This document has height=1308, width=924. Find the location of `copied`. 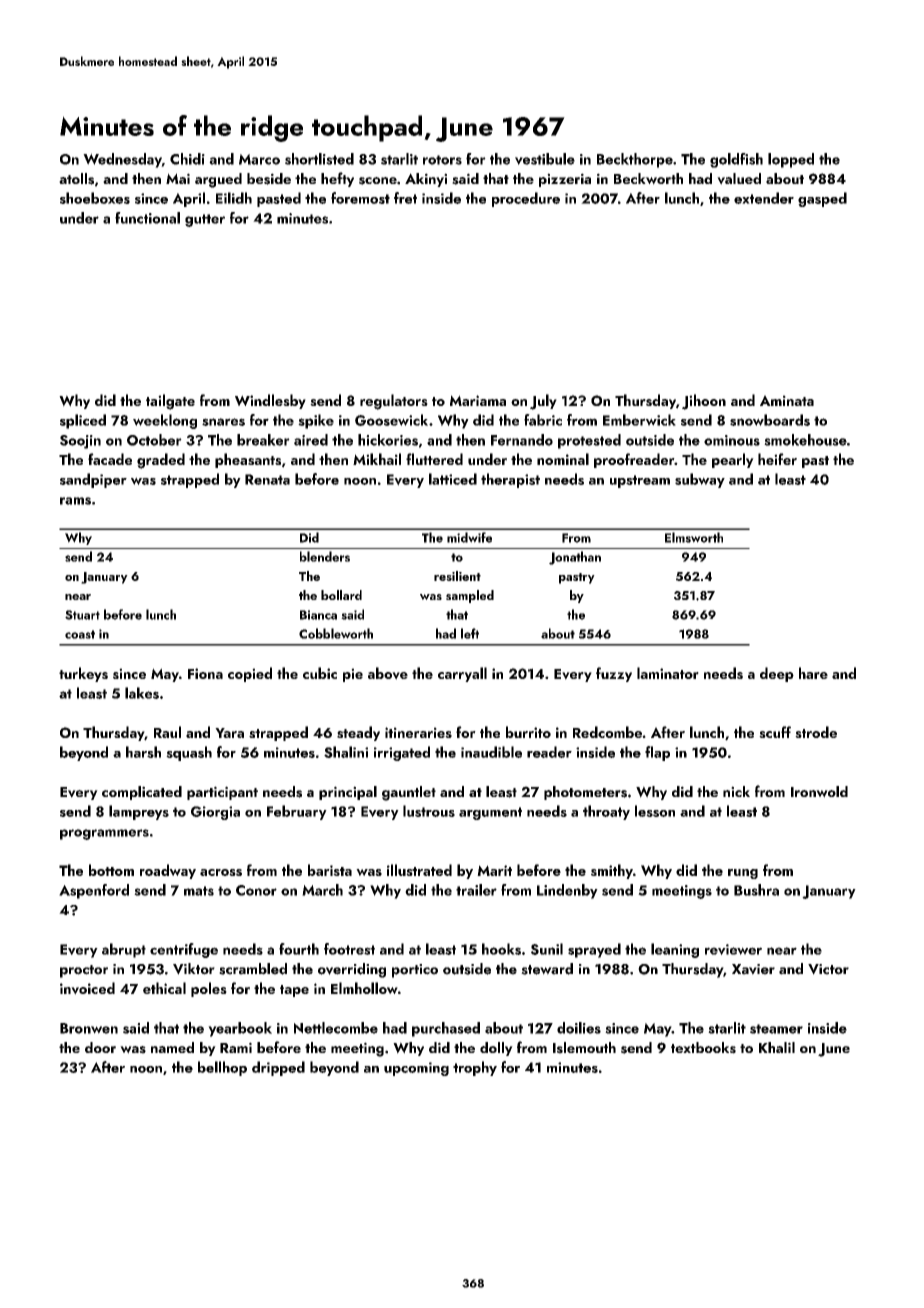

copied is located at coordinates (250, 674).
